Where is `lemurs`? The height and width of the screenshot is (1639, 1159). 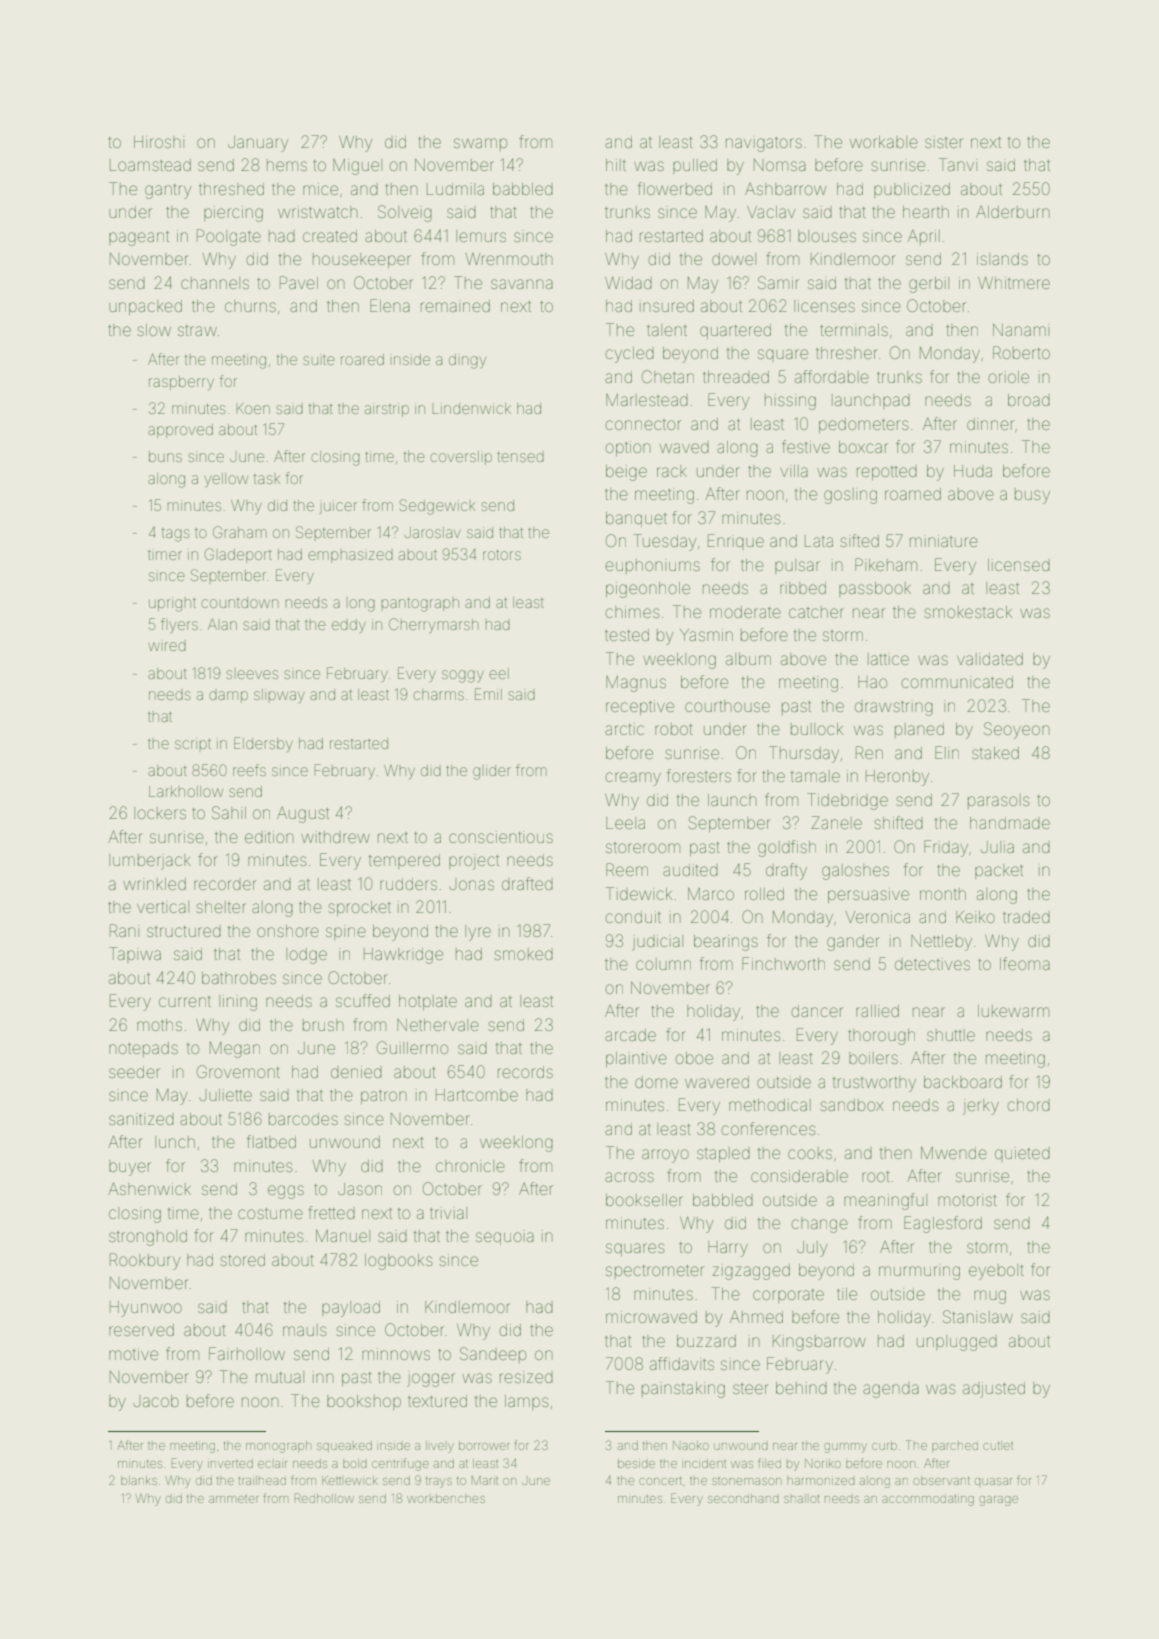
lemurs is located at coordinates (481, 236).
